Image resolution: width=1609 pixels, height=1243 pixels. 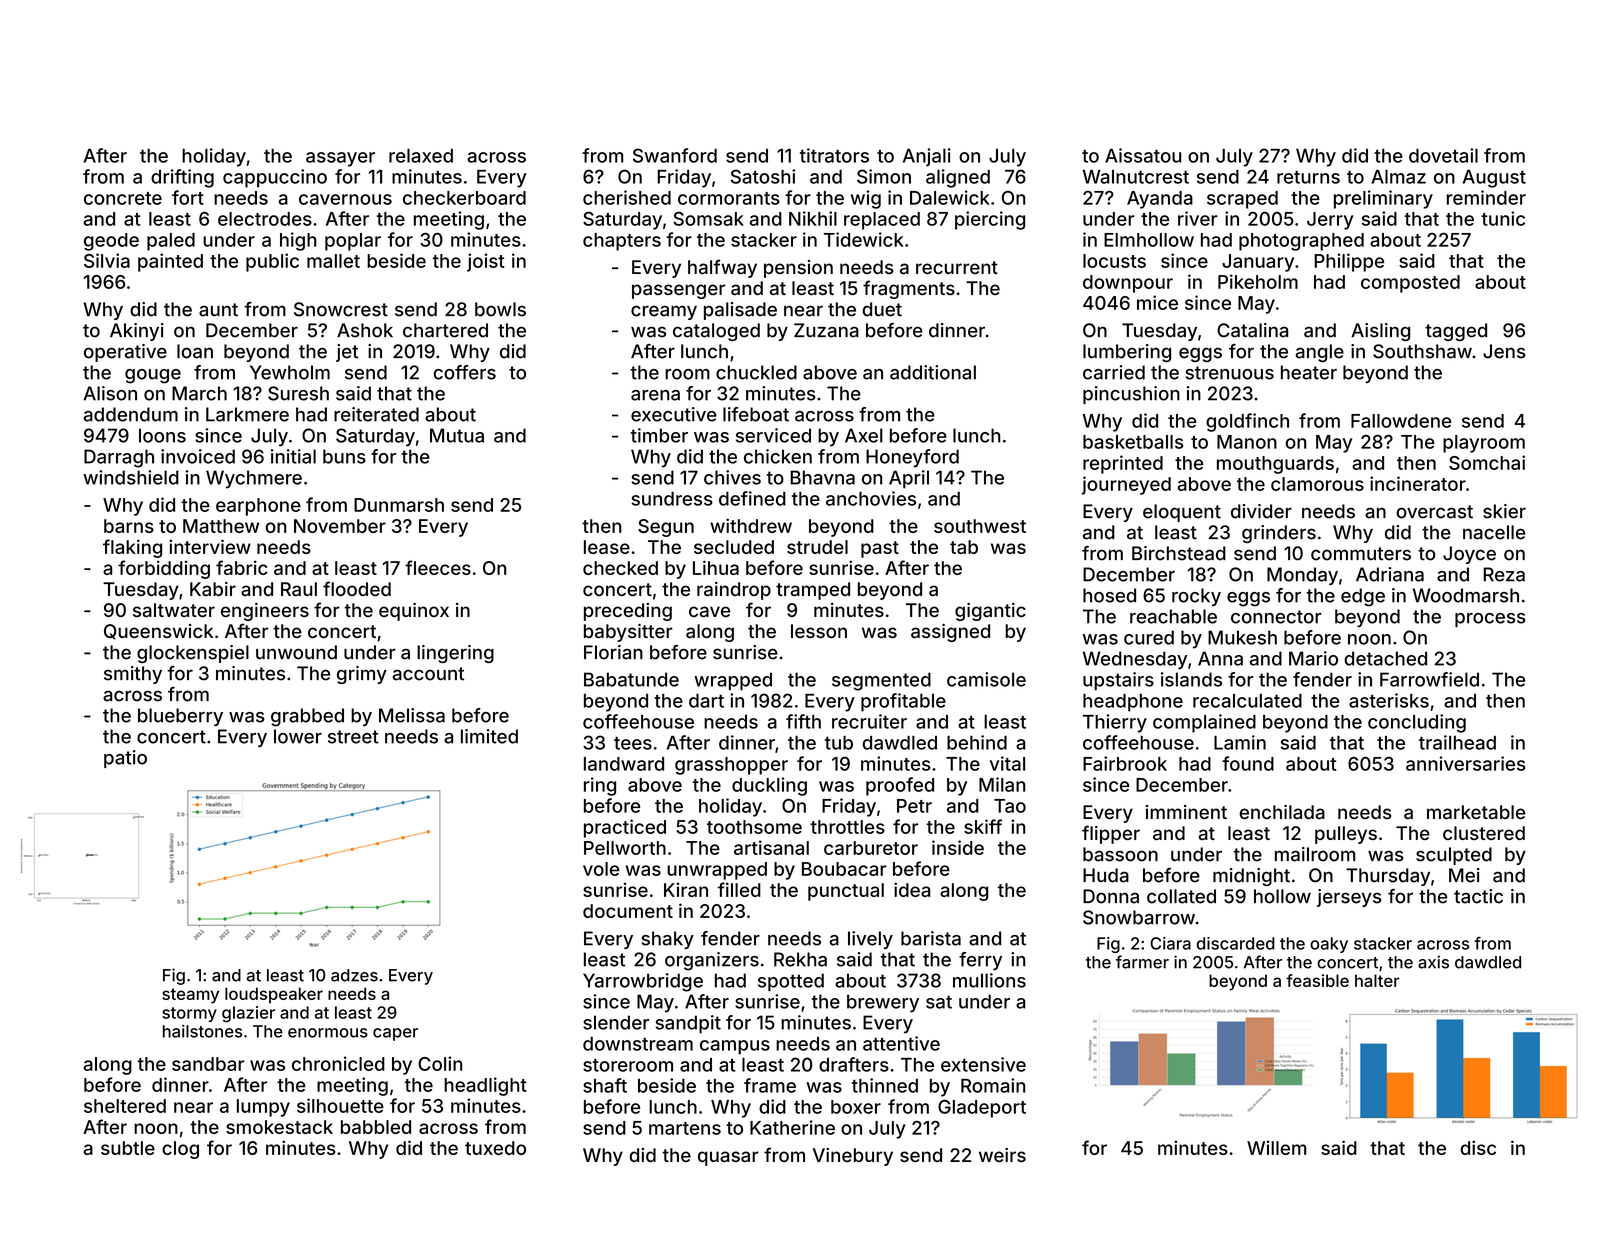 What do you see at coordinates (628, 612) in the page?
I see `preceding` at bounding box center [628, 612].
